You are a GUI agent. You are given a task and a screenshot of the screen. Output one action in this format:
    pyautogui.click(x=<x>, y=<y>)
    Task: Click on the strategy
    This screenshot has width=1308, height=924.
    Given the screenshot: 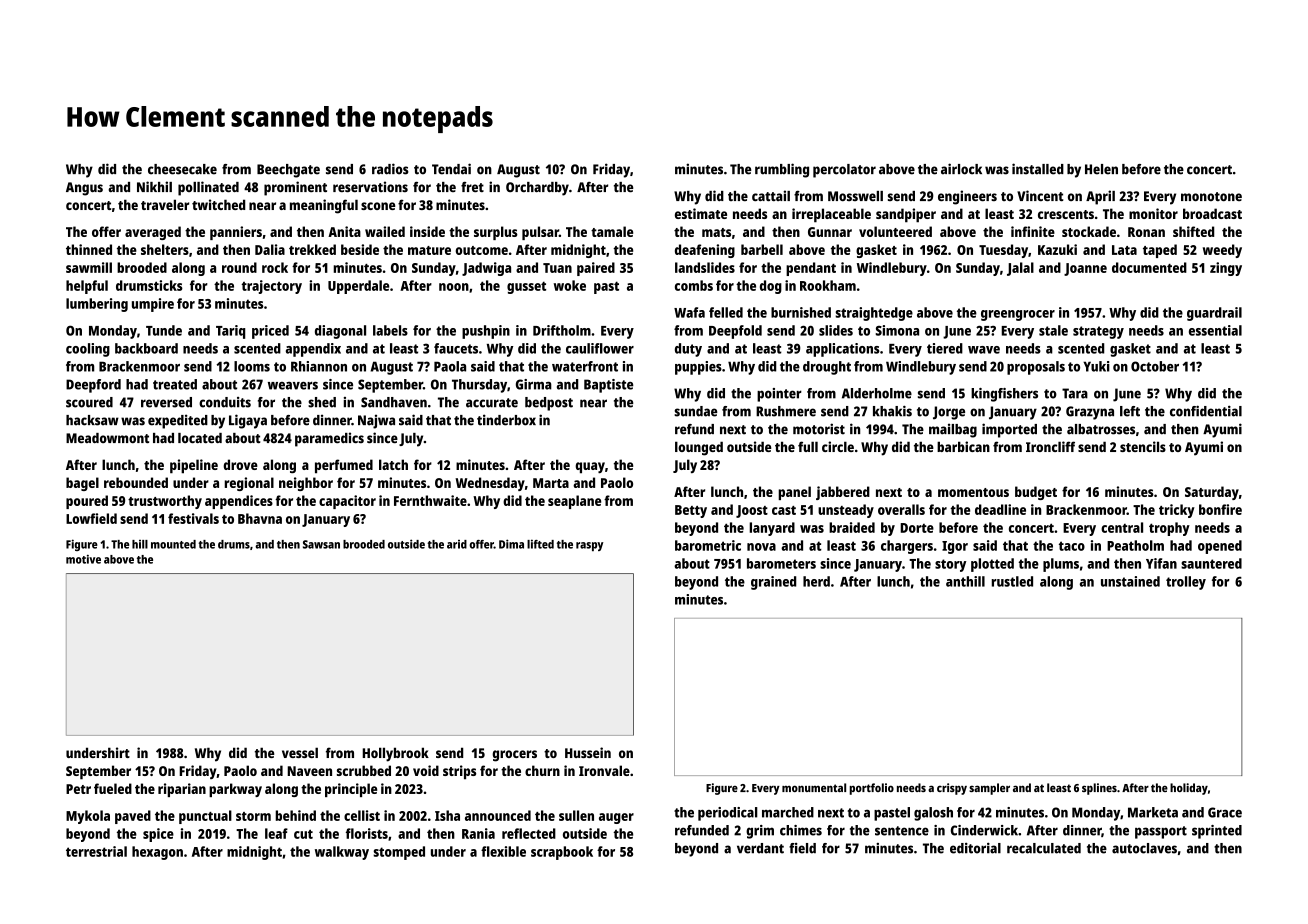 What is the action you would take?
    pyautogui.click(x=1098, y=332)
